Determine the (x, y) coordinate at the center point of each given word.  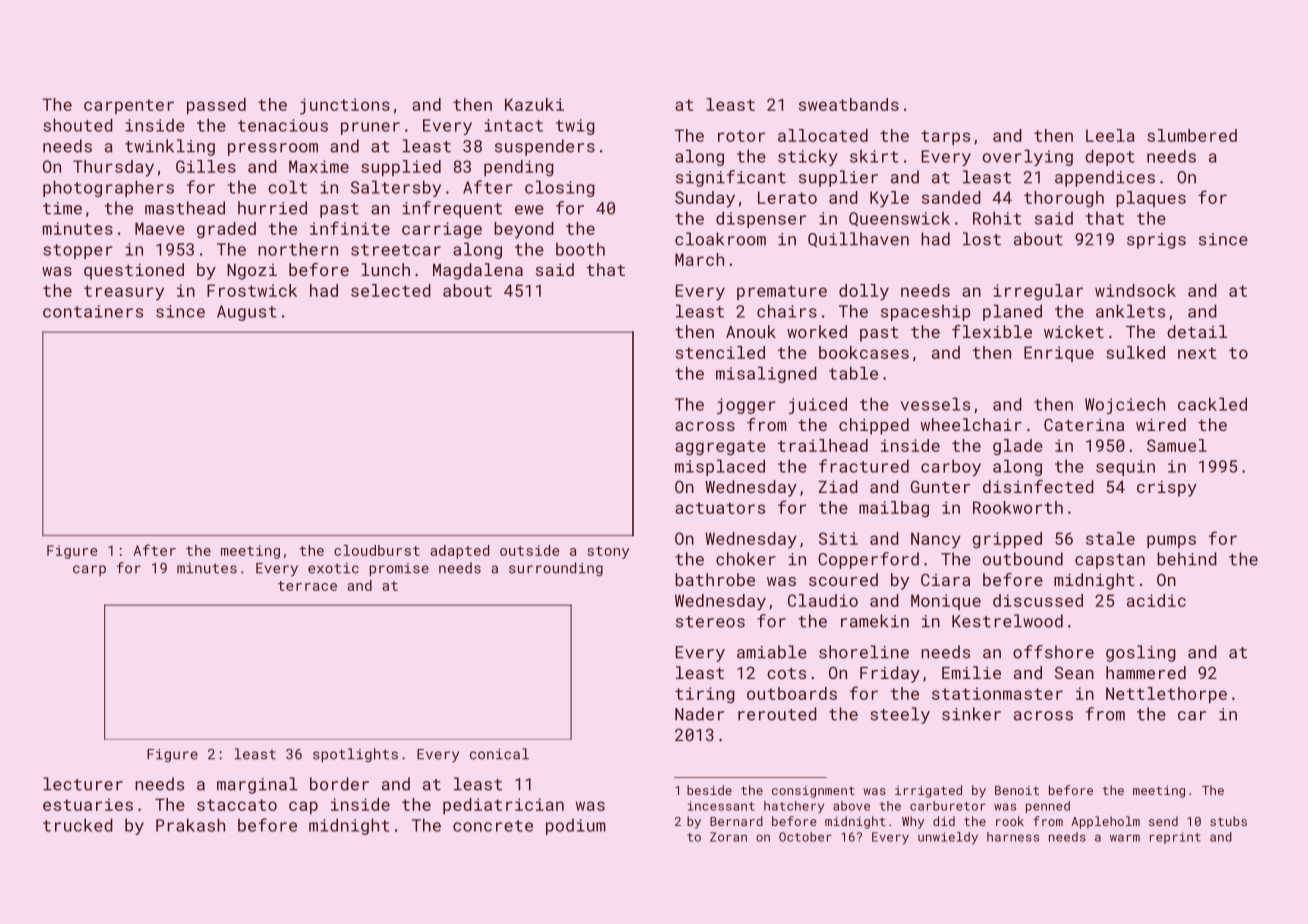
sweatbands (849, 104)
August (246, 313)
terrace (307, 586)
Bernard (736, 821)
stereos (710, 622)
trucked (78, 825)
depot (1109, 157)
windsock (1135, 290)
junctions (345, 106)
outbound (1023, 559)
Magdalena (478, 271)
